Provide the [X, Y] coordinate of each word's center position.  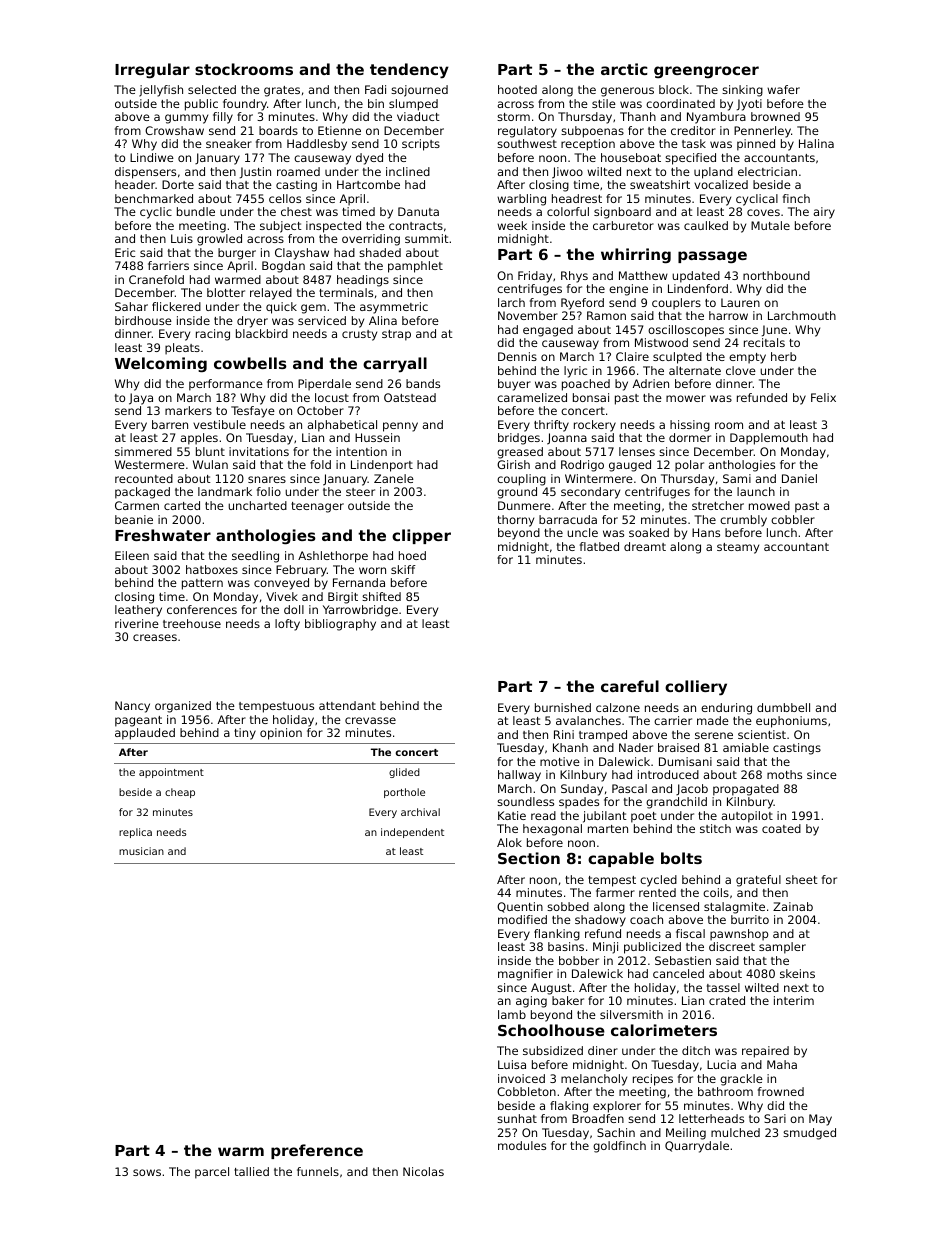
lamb [512, 1014]
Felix [823, 397]
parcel [212, 1173]
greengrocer [706, 72]
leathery [138, 611]
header [135, 184]
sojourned [419, 91]
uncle [582, 532]
